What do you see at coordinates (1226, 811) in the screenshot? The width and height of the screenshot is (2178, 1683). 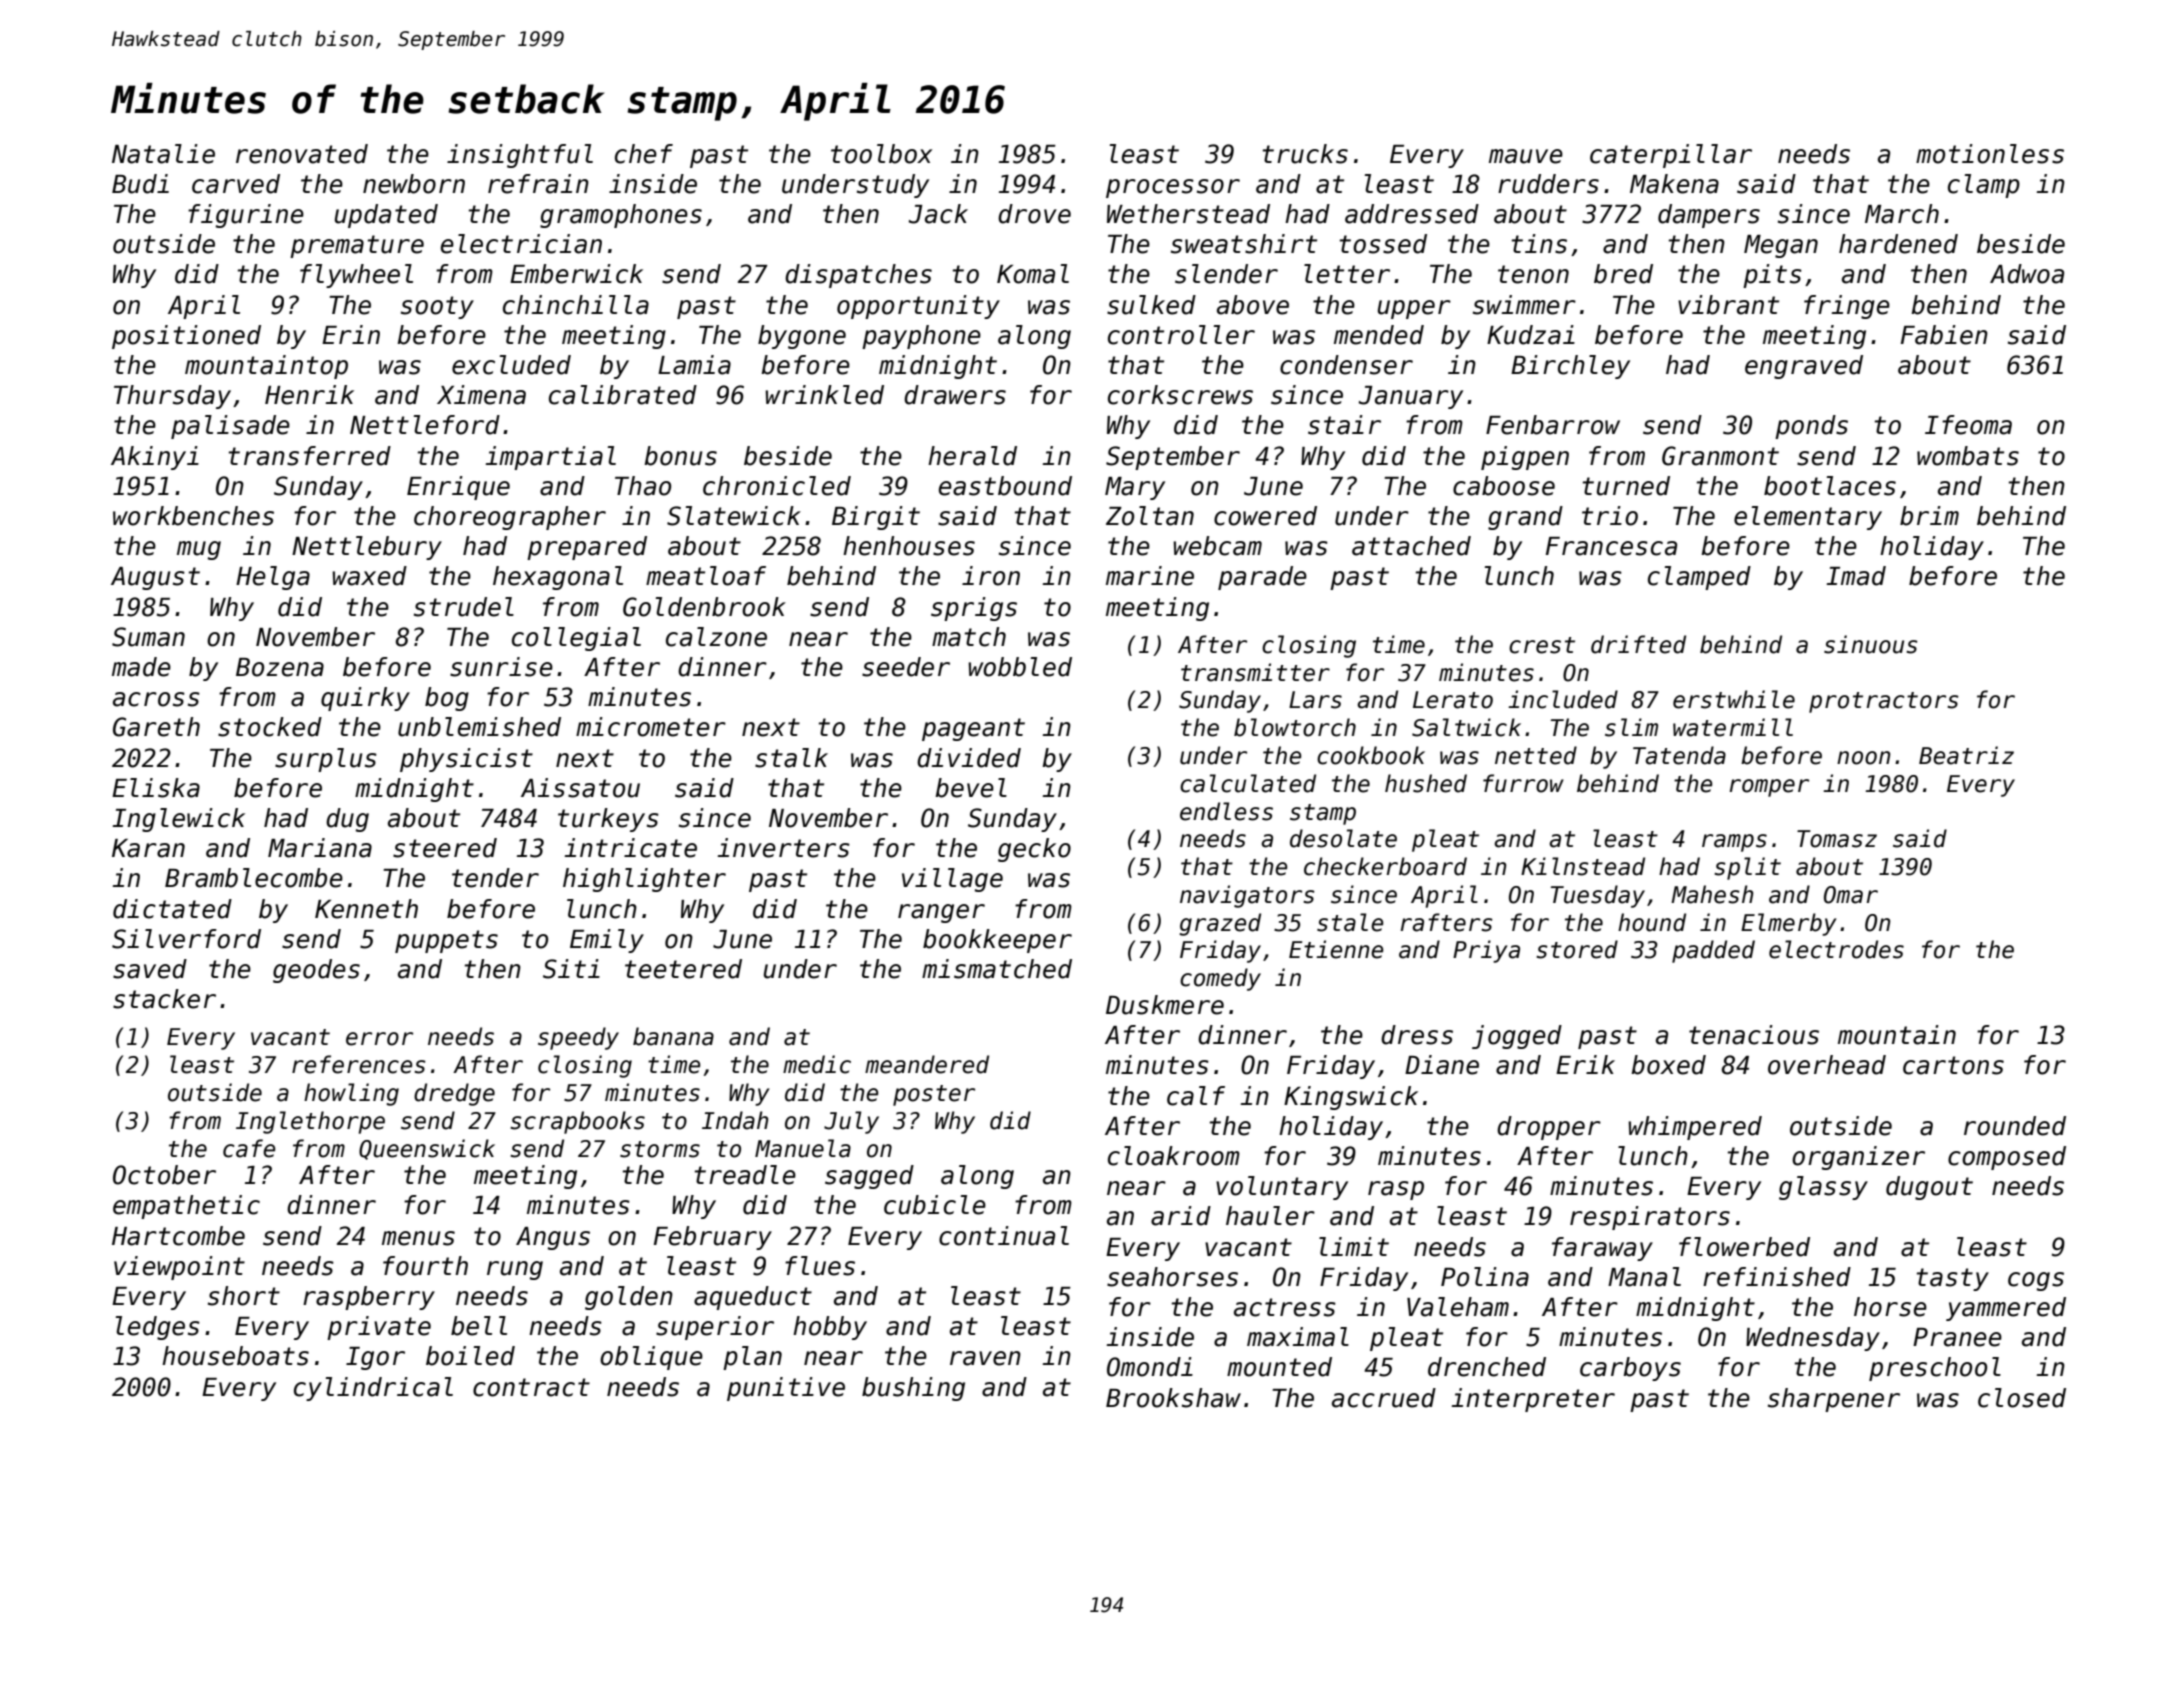 I see `endless` at bounding box center [1226, 811].
